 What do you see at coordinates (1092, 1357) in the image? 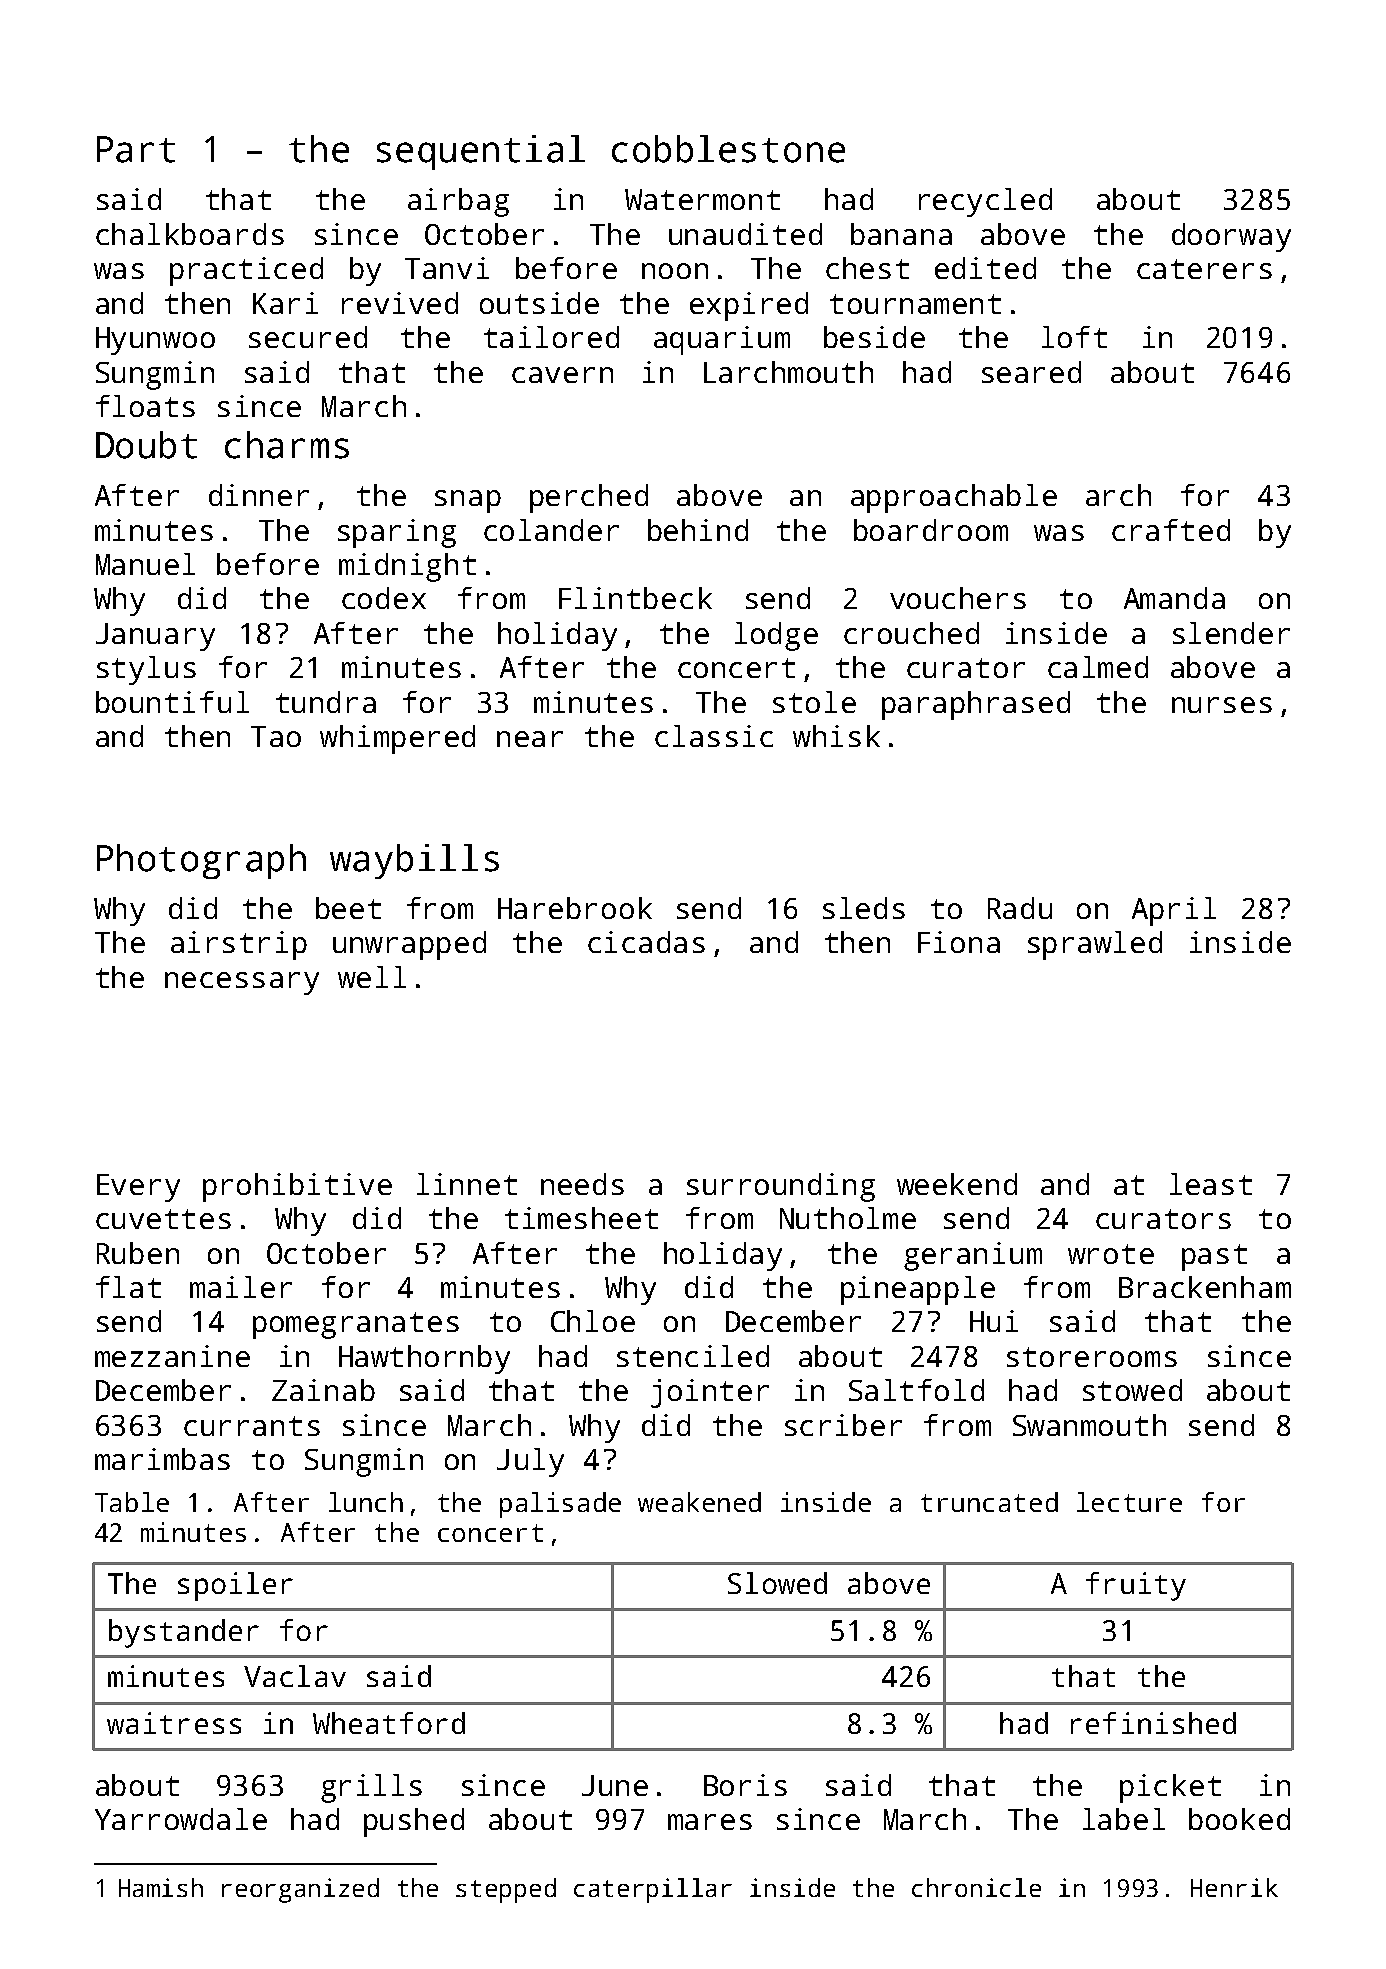
I see `storerooms` at bounding box center [1092, 1357].
